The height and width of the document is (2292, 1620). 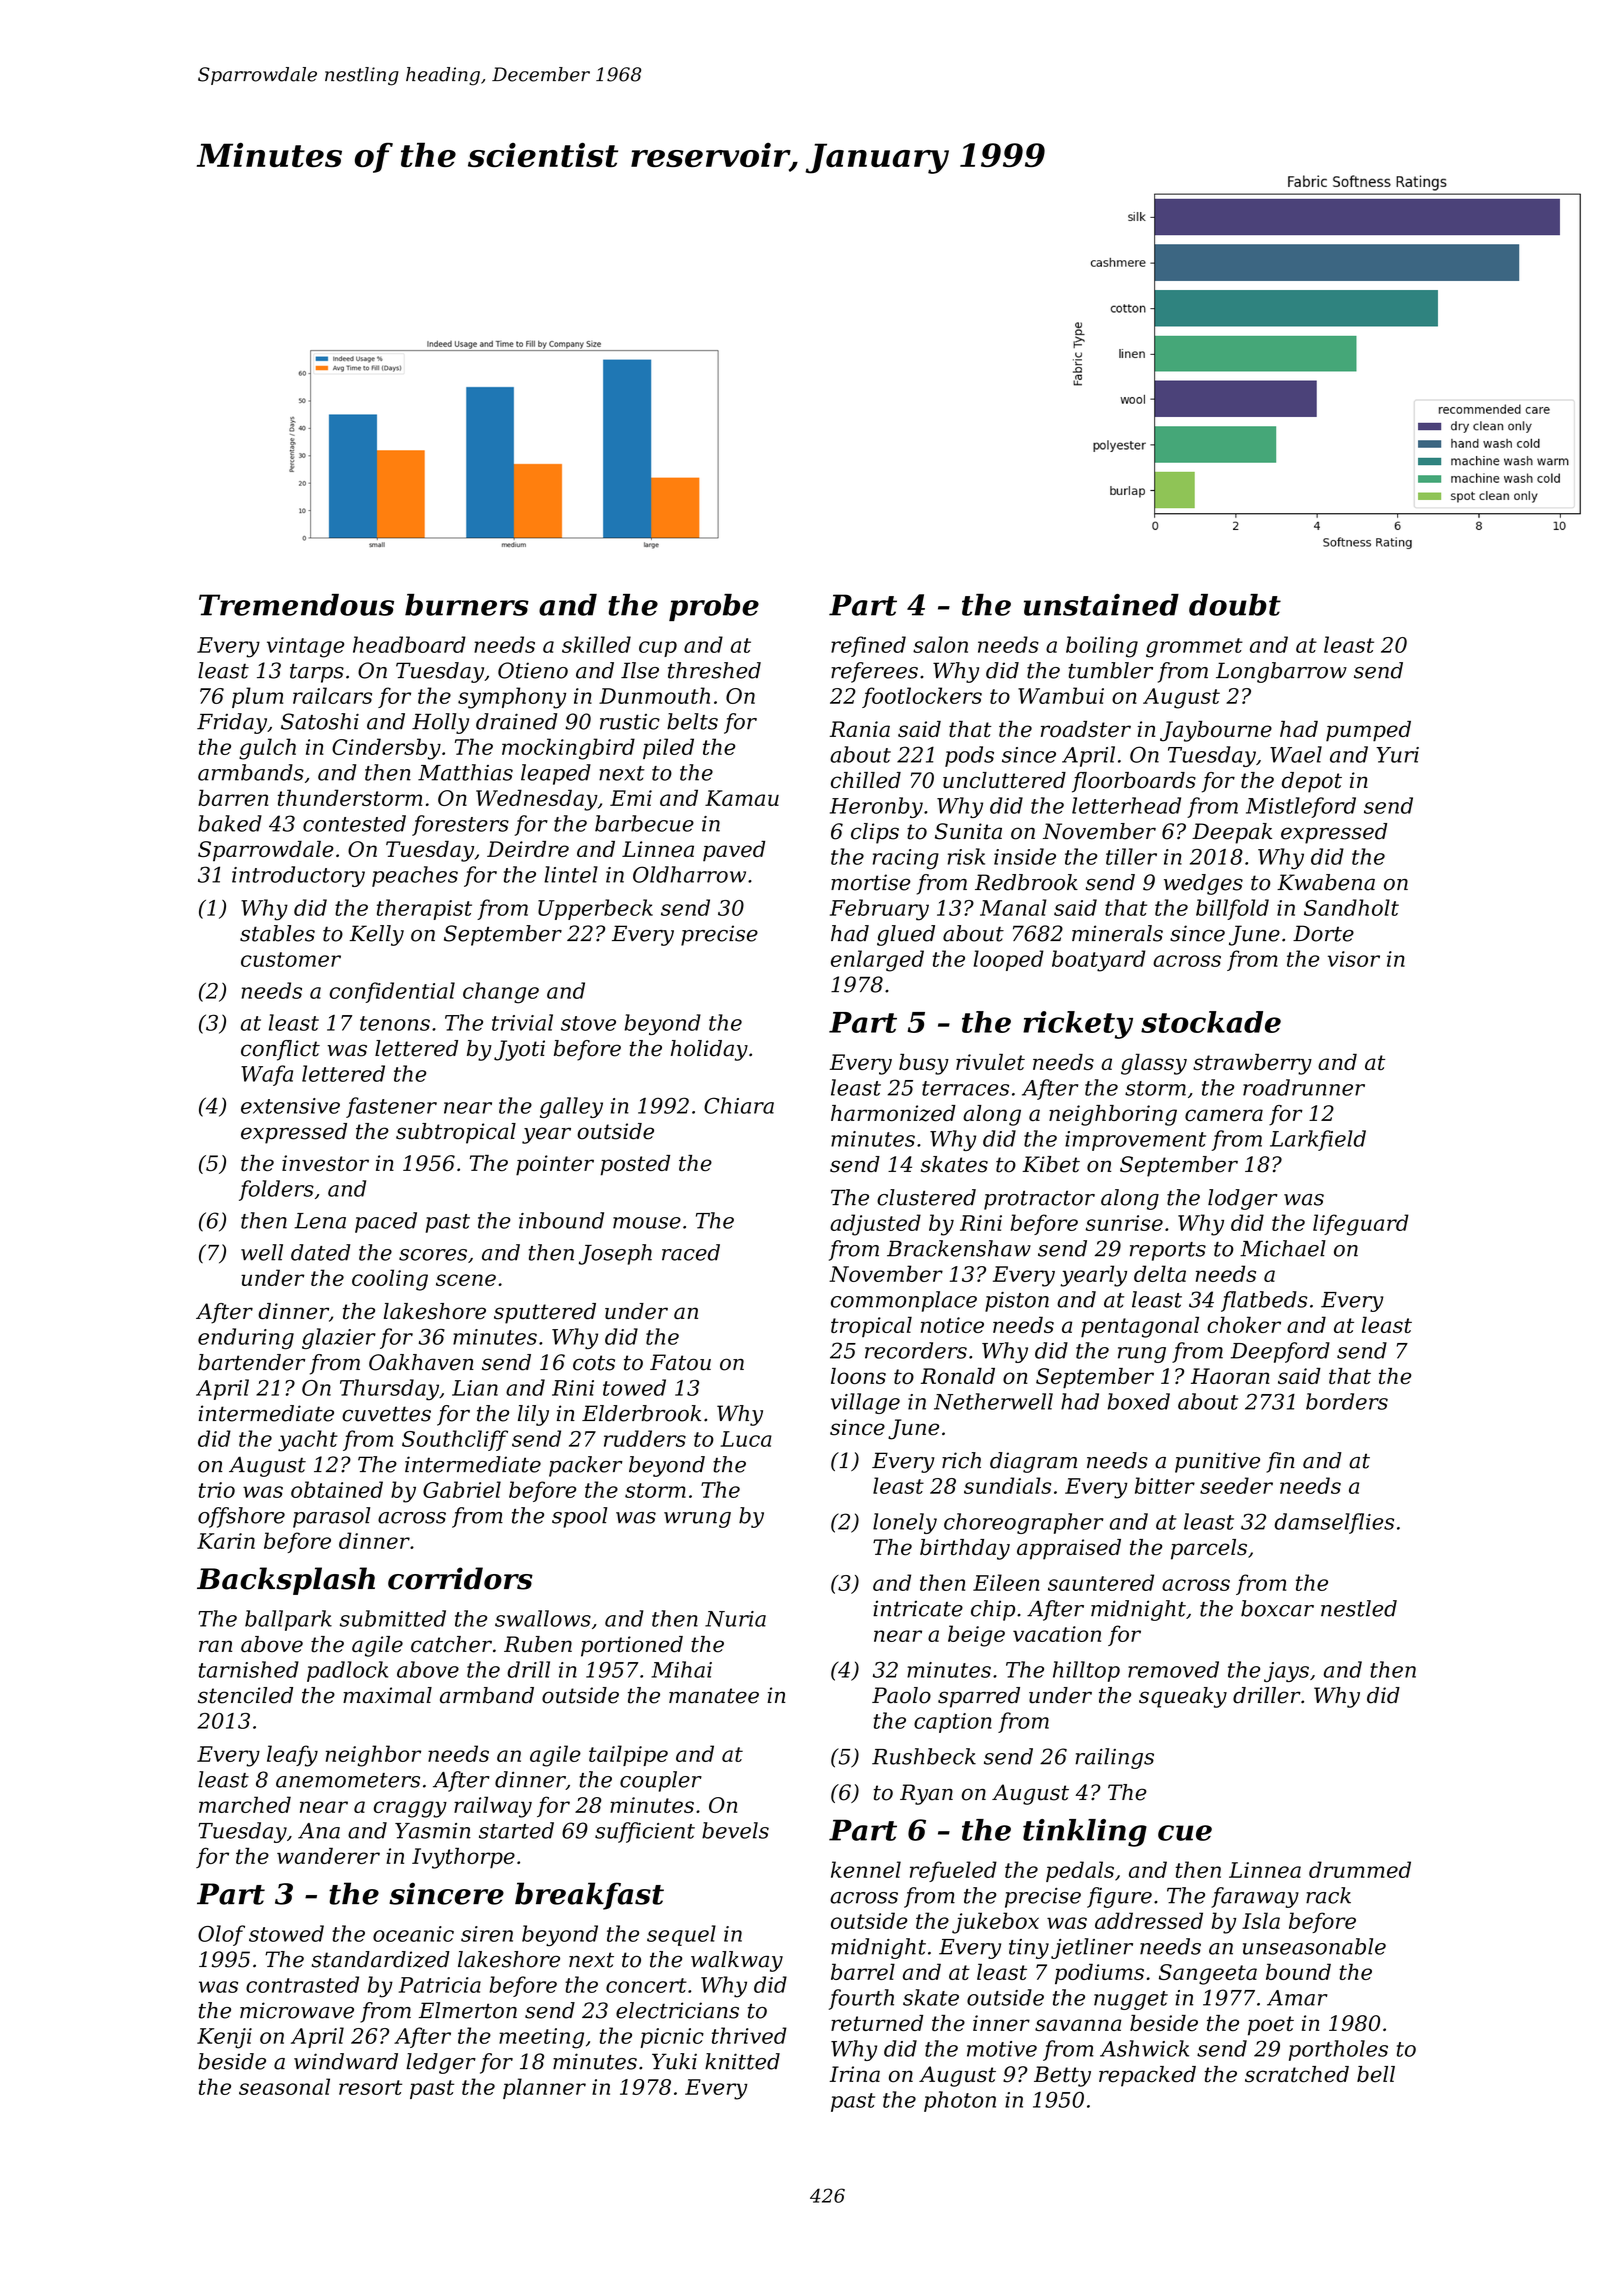 What do you see at coordinates (739, 1105) in the document?
I see `Chiara` at bounding box center [739, 1105].
